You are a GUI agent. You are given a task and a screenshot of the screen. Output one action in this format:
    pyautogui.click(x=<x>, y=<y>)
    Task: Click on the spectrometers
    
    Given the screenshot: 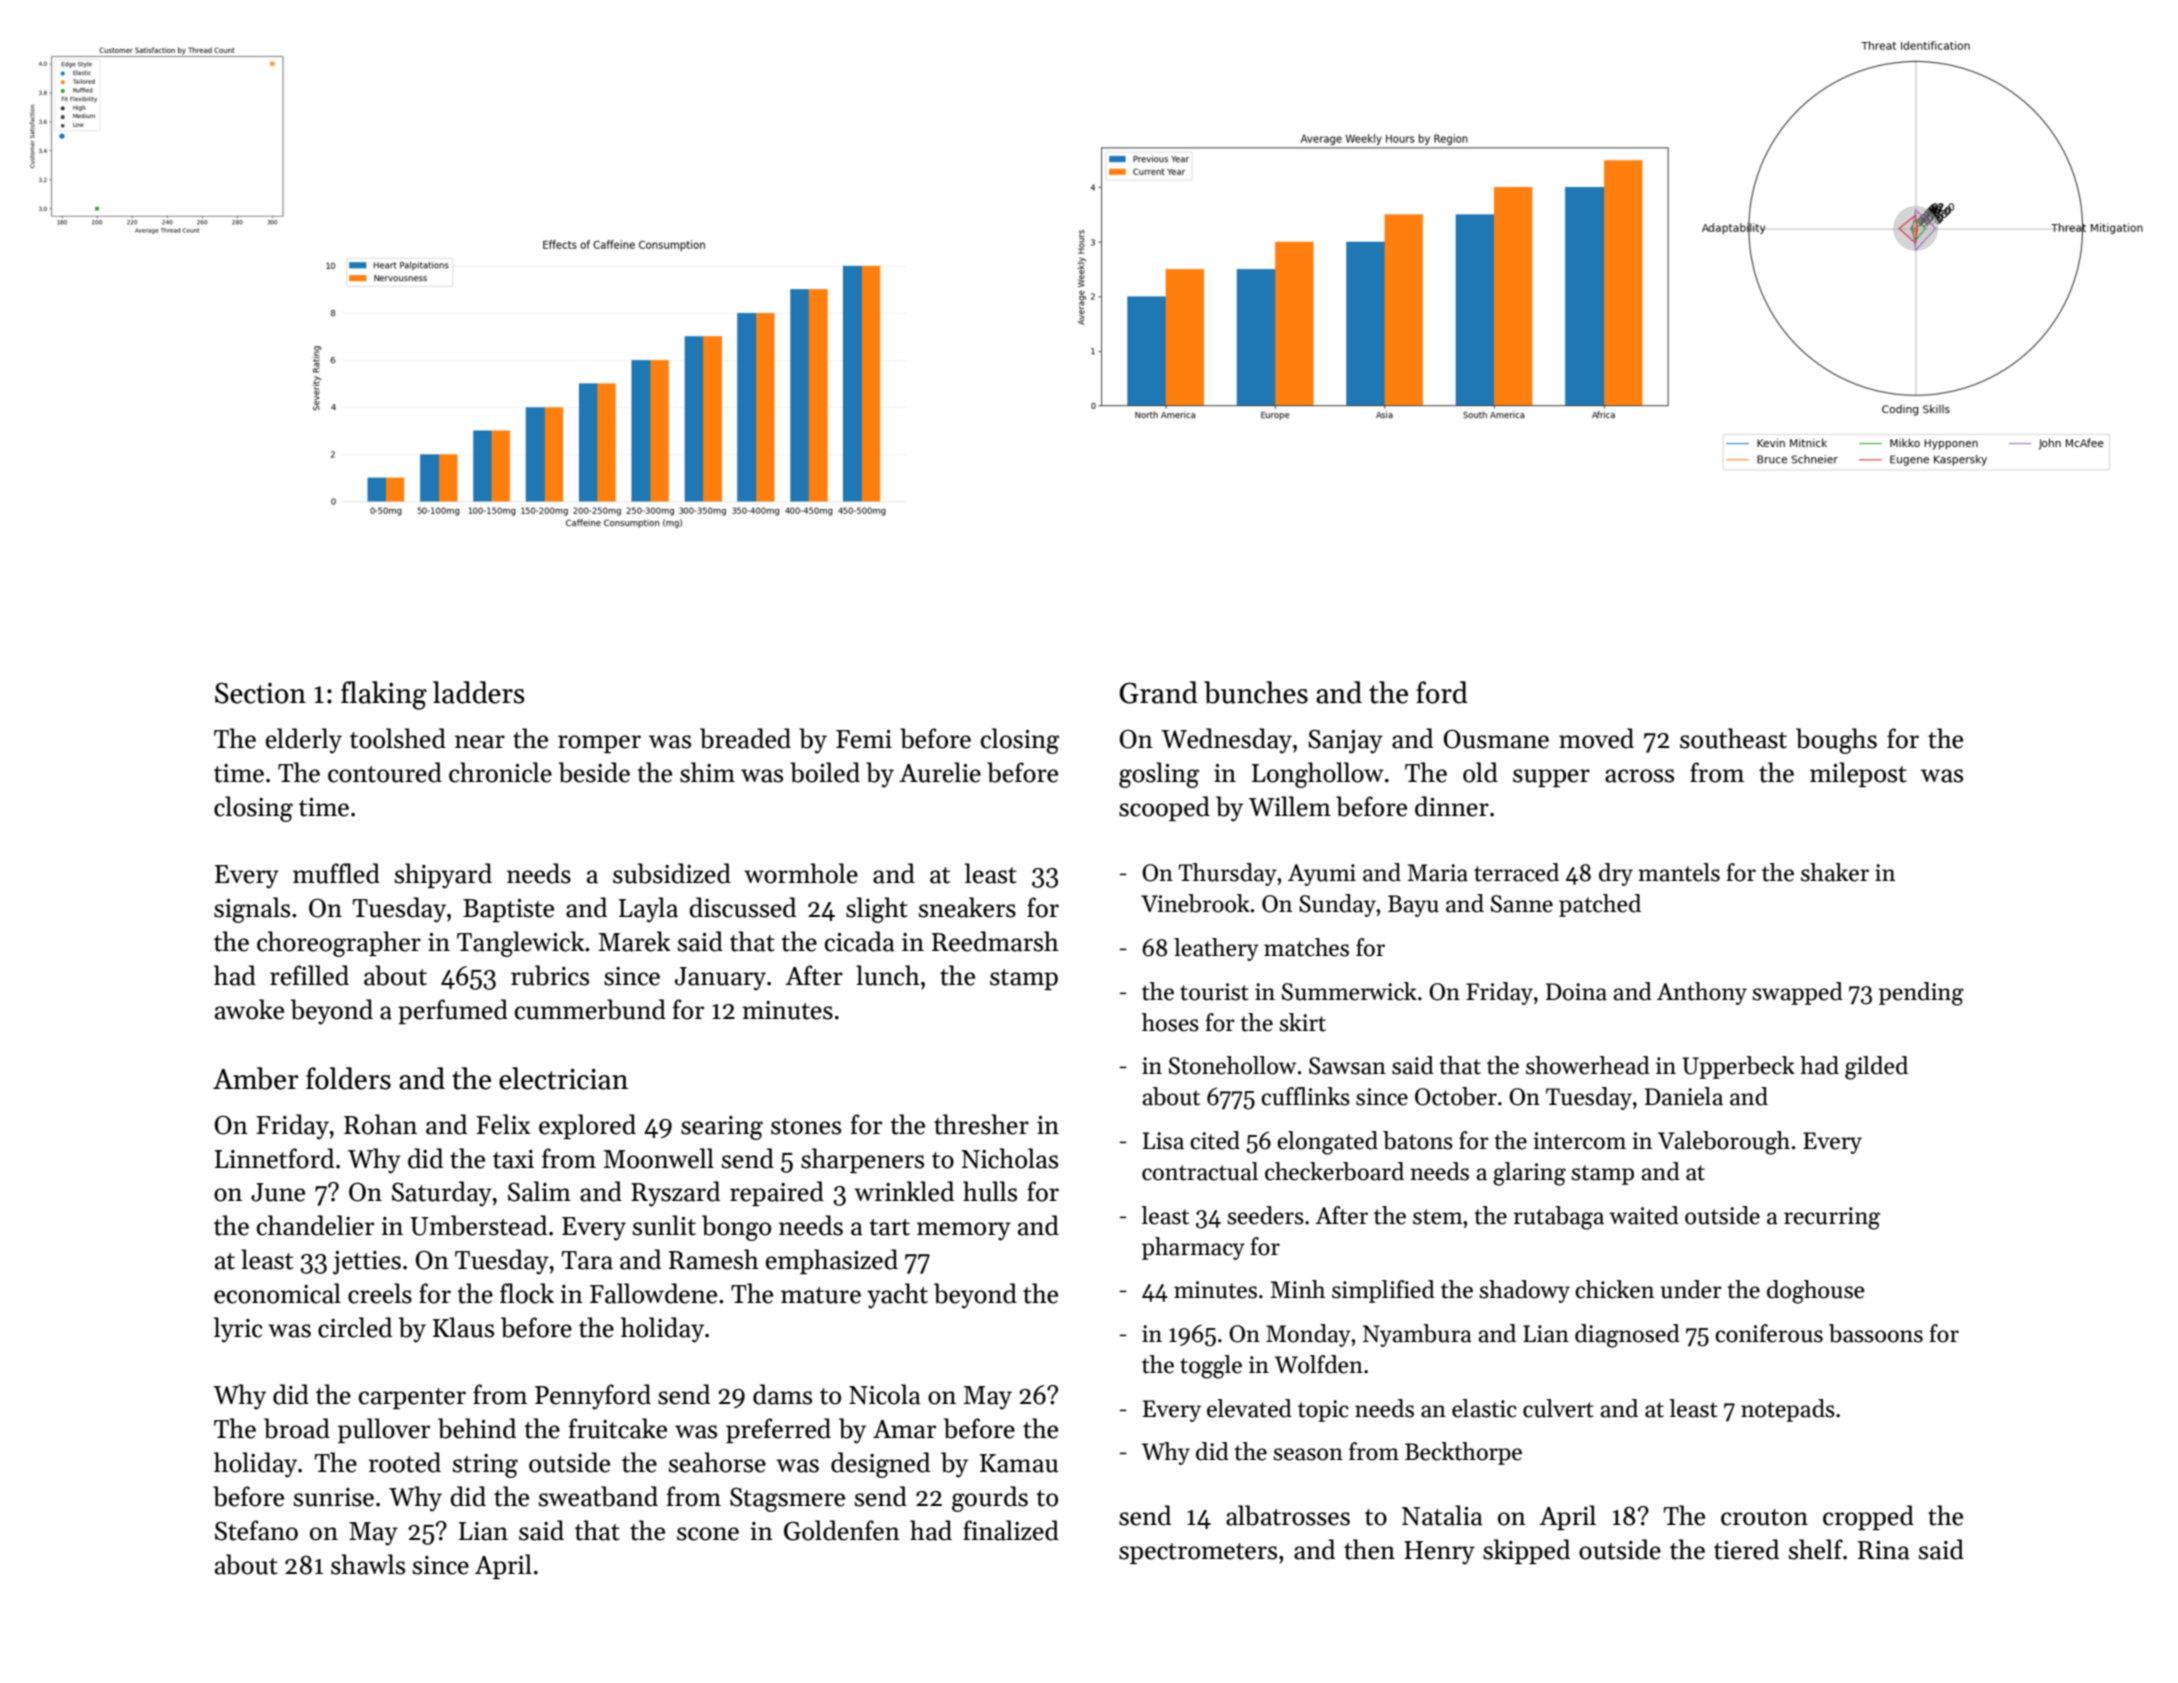 What is the action you would take?
    pyautogui.click(x=1198, y=1553)
